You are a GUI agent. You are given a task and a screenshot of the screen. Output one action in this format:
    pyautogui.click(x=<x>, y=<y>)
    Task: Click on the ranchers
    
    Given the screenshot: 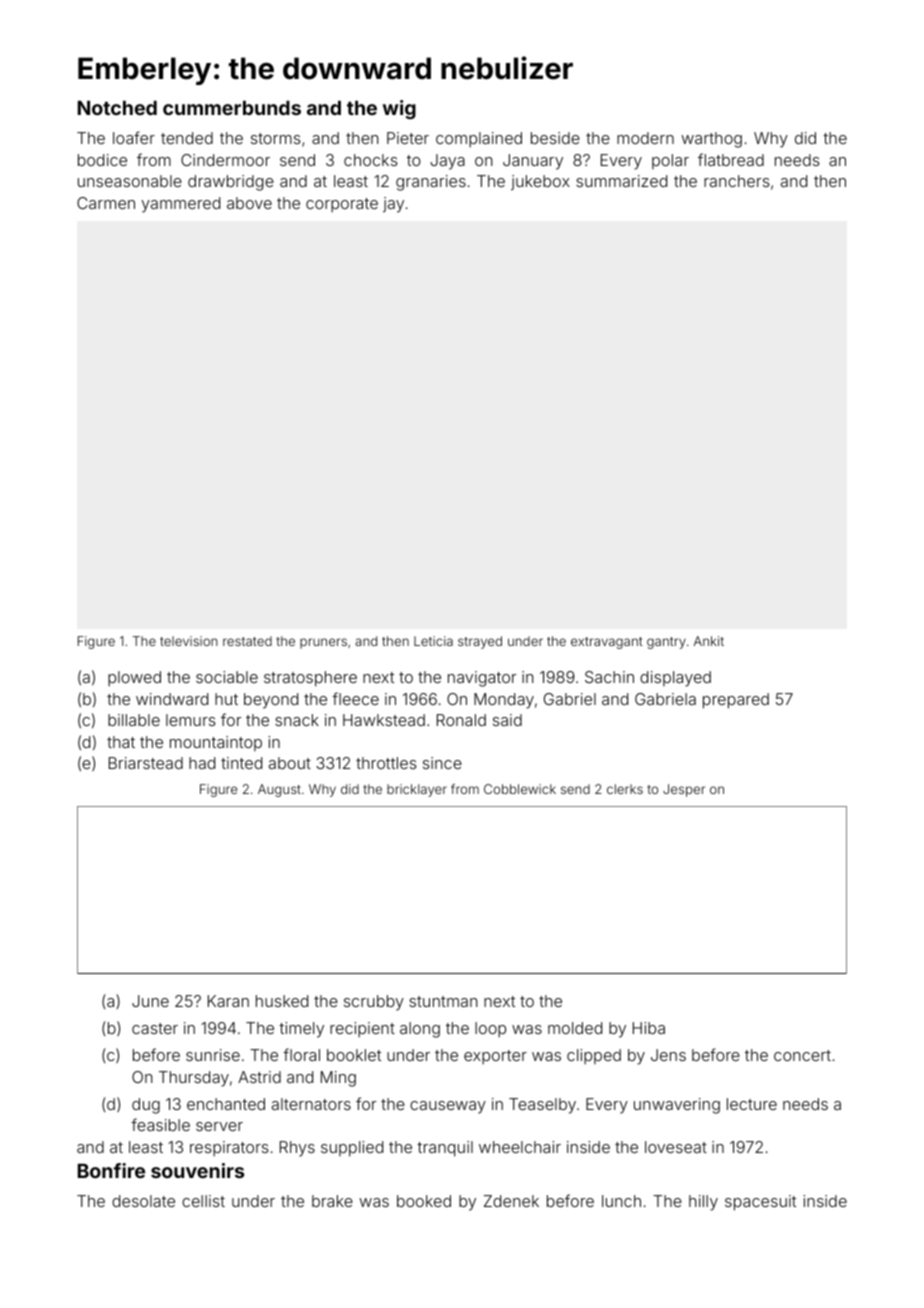 What is the action you would take?
    pyautogui.click(x=737, y=181)
